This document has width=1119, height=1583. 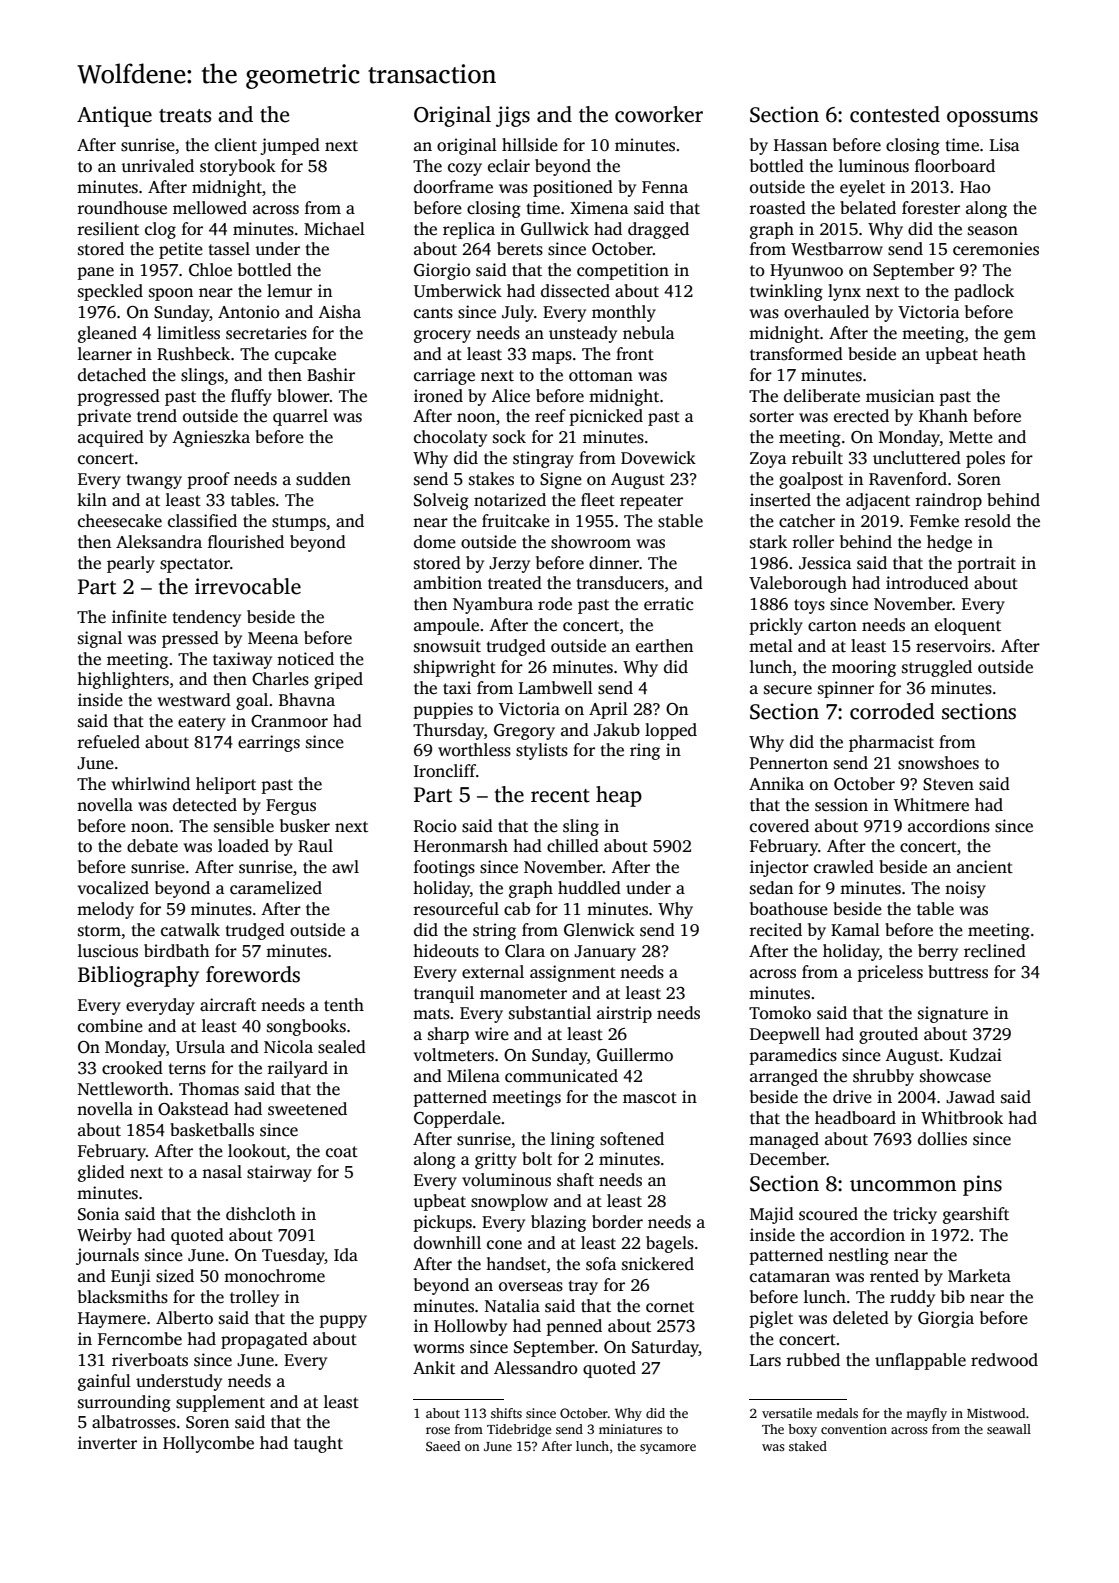 What do you see at coordinates (280, 679) in the document?
I see `Charles` at bounding box center [280, 679].
